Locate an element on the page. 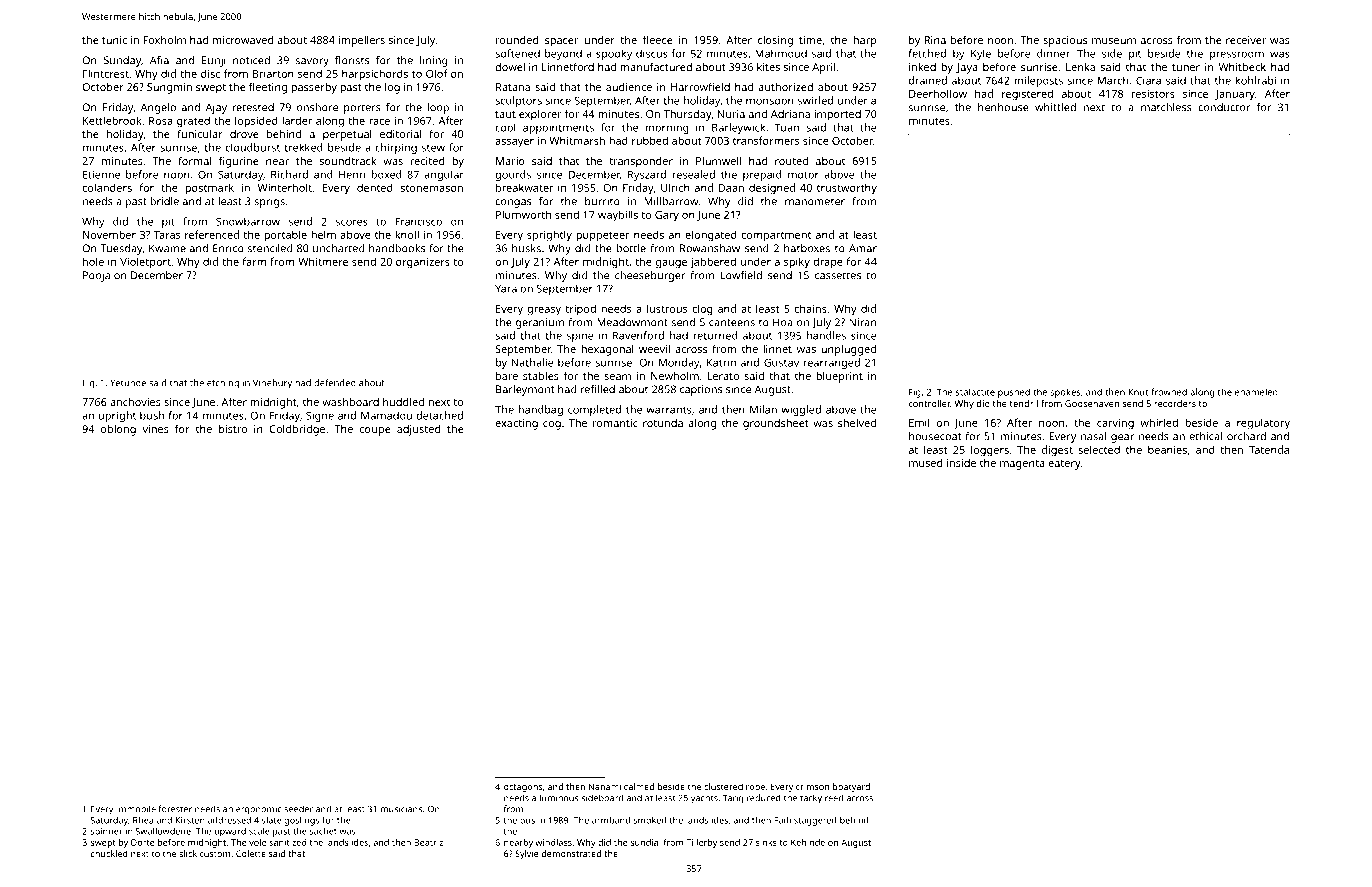 The height and width of the page is (887, 1372). groundsheet is located at coordinates (776, 424).
